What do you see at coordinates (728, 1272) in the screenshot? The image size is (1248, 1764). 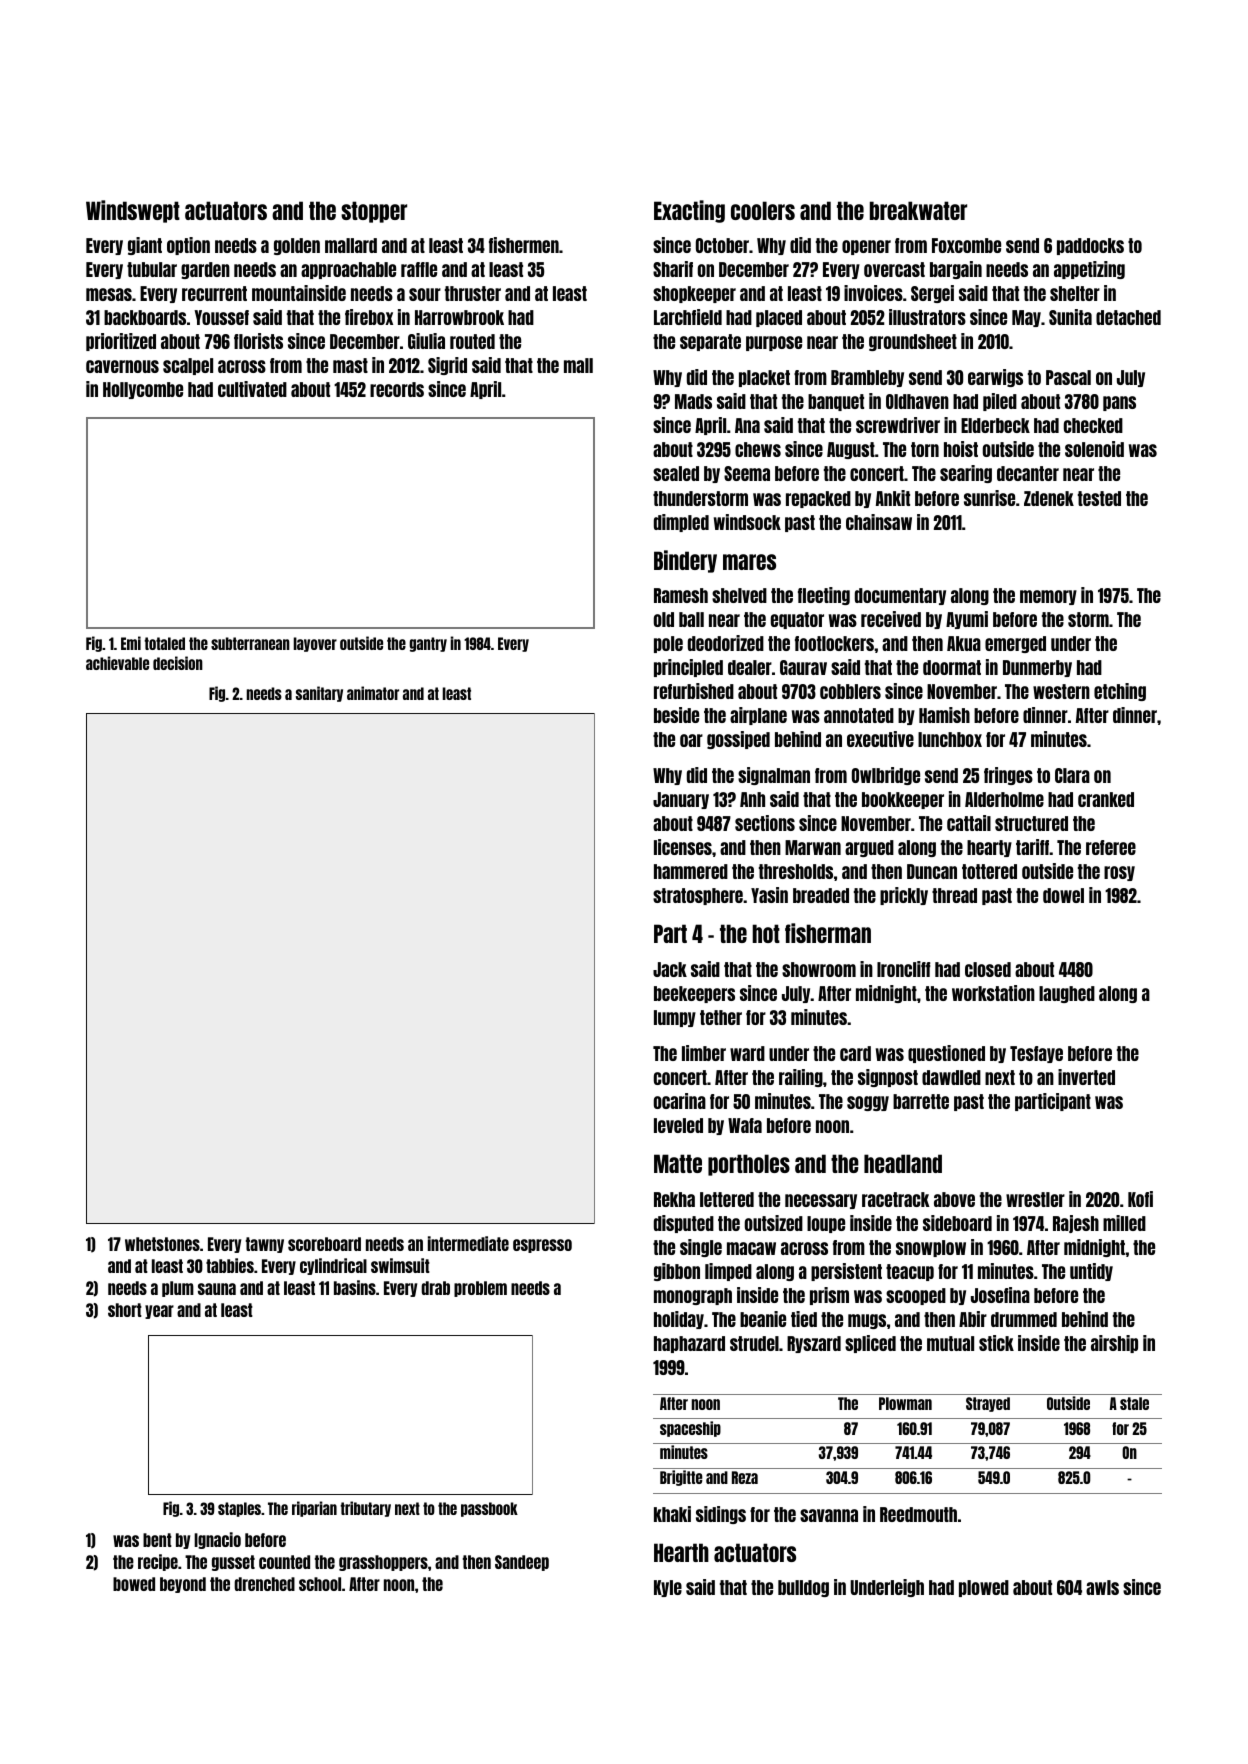 I see `limped` at bounding box center [728, 1272].
